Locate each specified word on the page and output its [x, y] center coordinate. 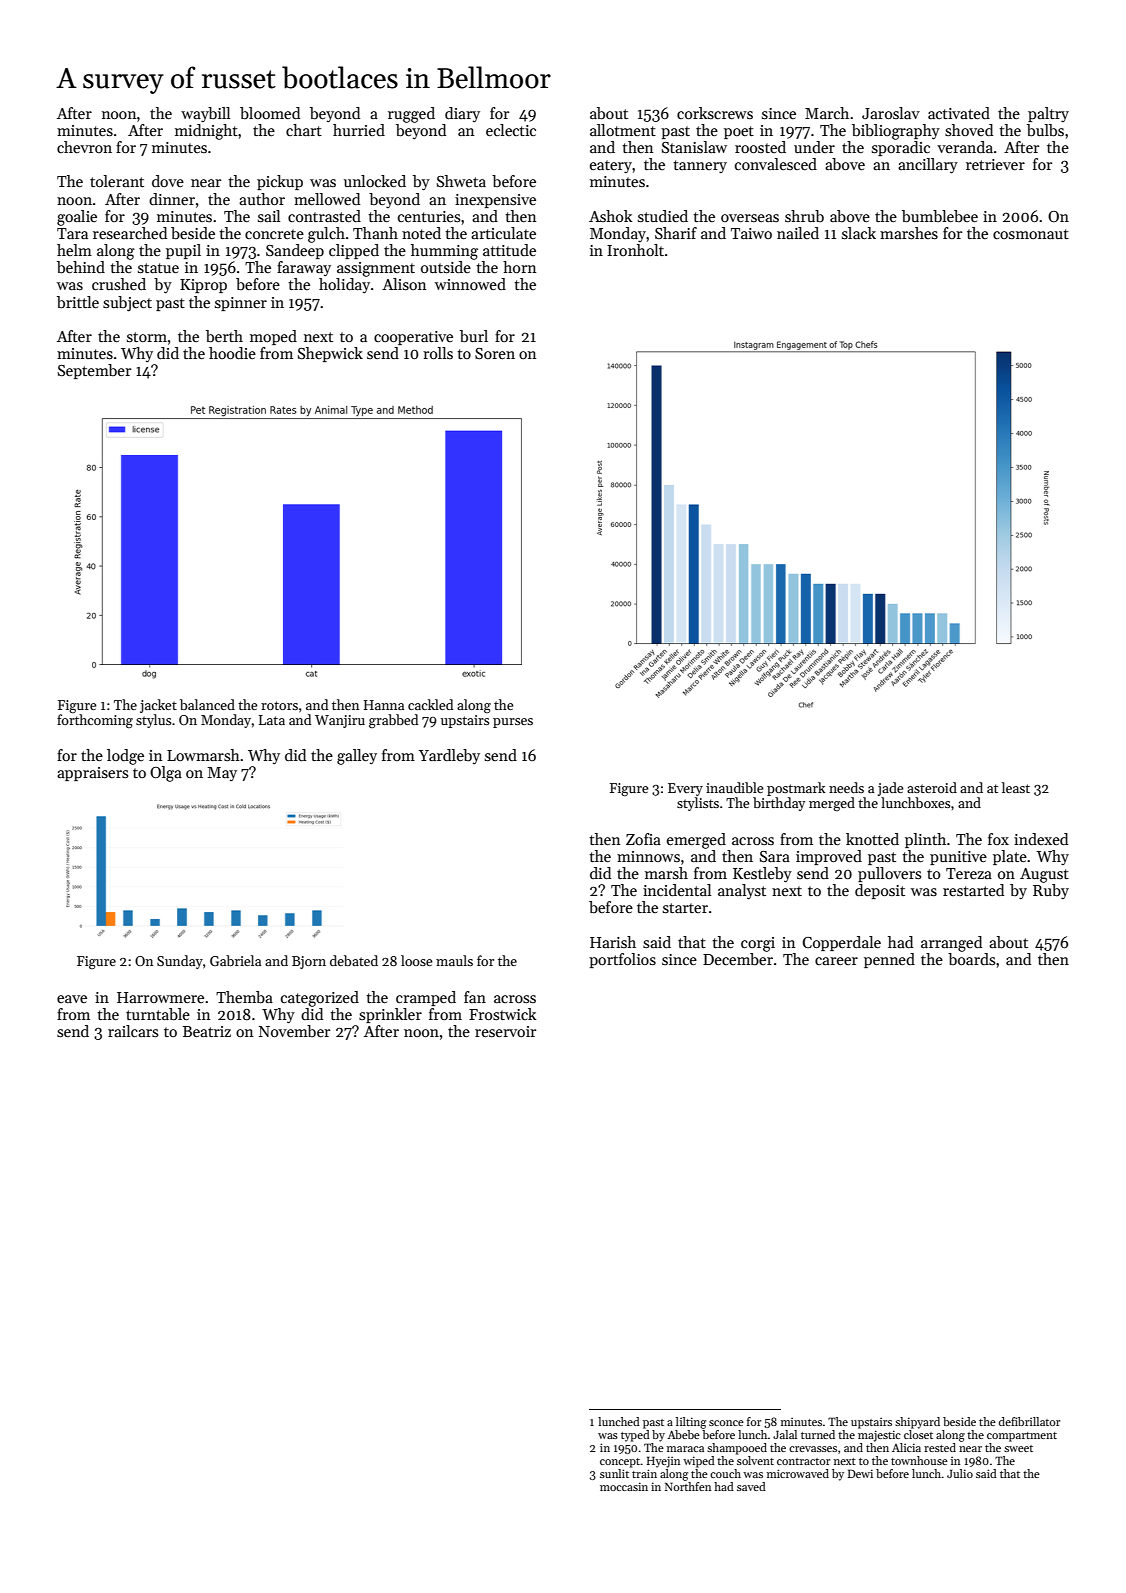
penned [889, 960]
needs [846, 787]
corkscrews [715, 113]
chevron [84, 147]
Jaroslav [891, 113]
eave [72, 999]
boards [971, 959]
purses [513, 723]
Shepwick [330, 354]
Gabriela [235, 960]
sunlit [614, 1473]
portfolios [622, 960]
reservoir [505, 1031]
